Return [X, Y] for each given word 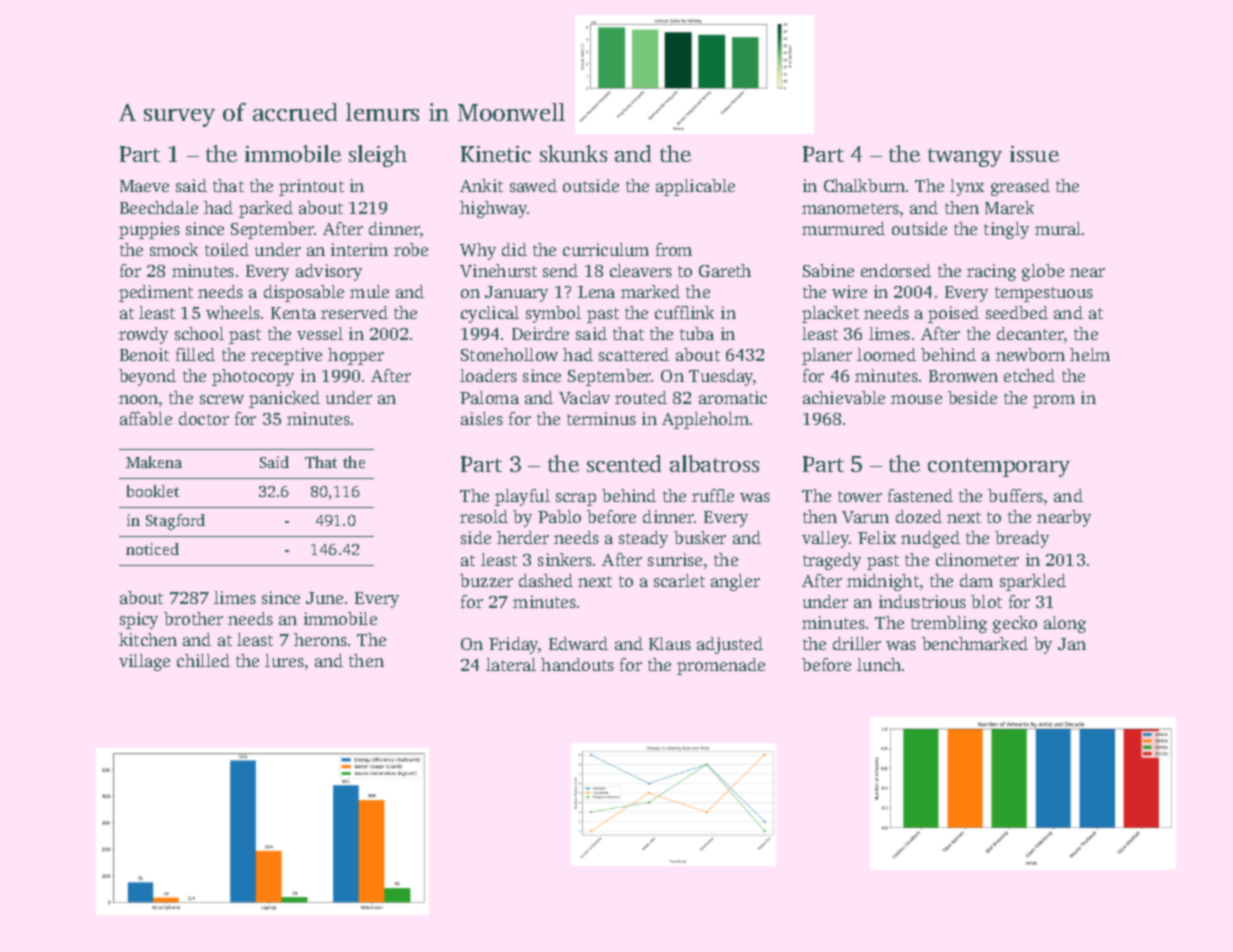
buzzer [486, 580]
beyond [147, 377]
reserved [354, 312]
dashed [546, 580]
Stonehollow [509, 354]
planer [827, 356]
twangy [965, 157]
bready [1022, 539]
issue [1034, 154]
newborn [1030, 354]
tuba [697, 333]
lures [284, 660]
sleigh [378, 156]
